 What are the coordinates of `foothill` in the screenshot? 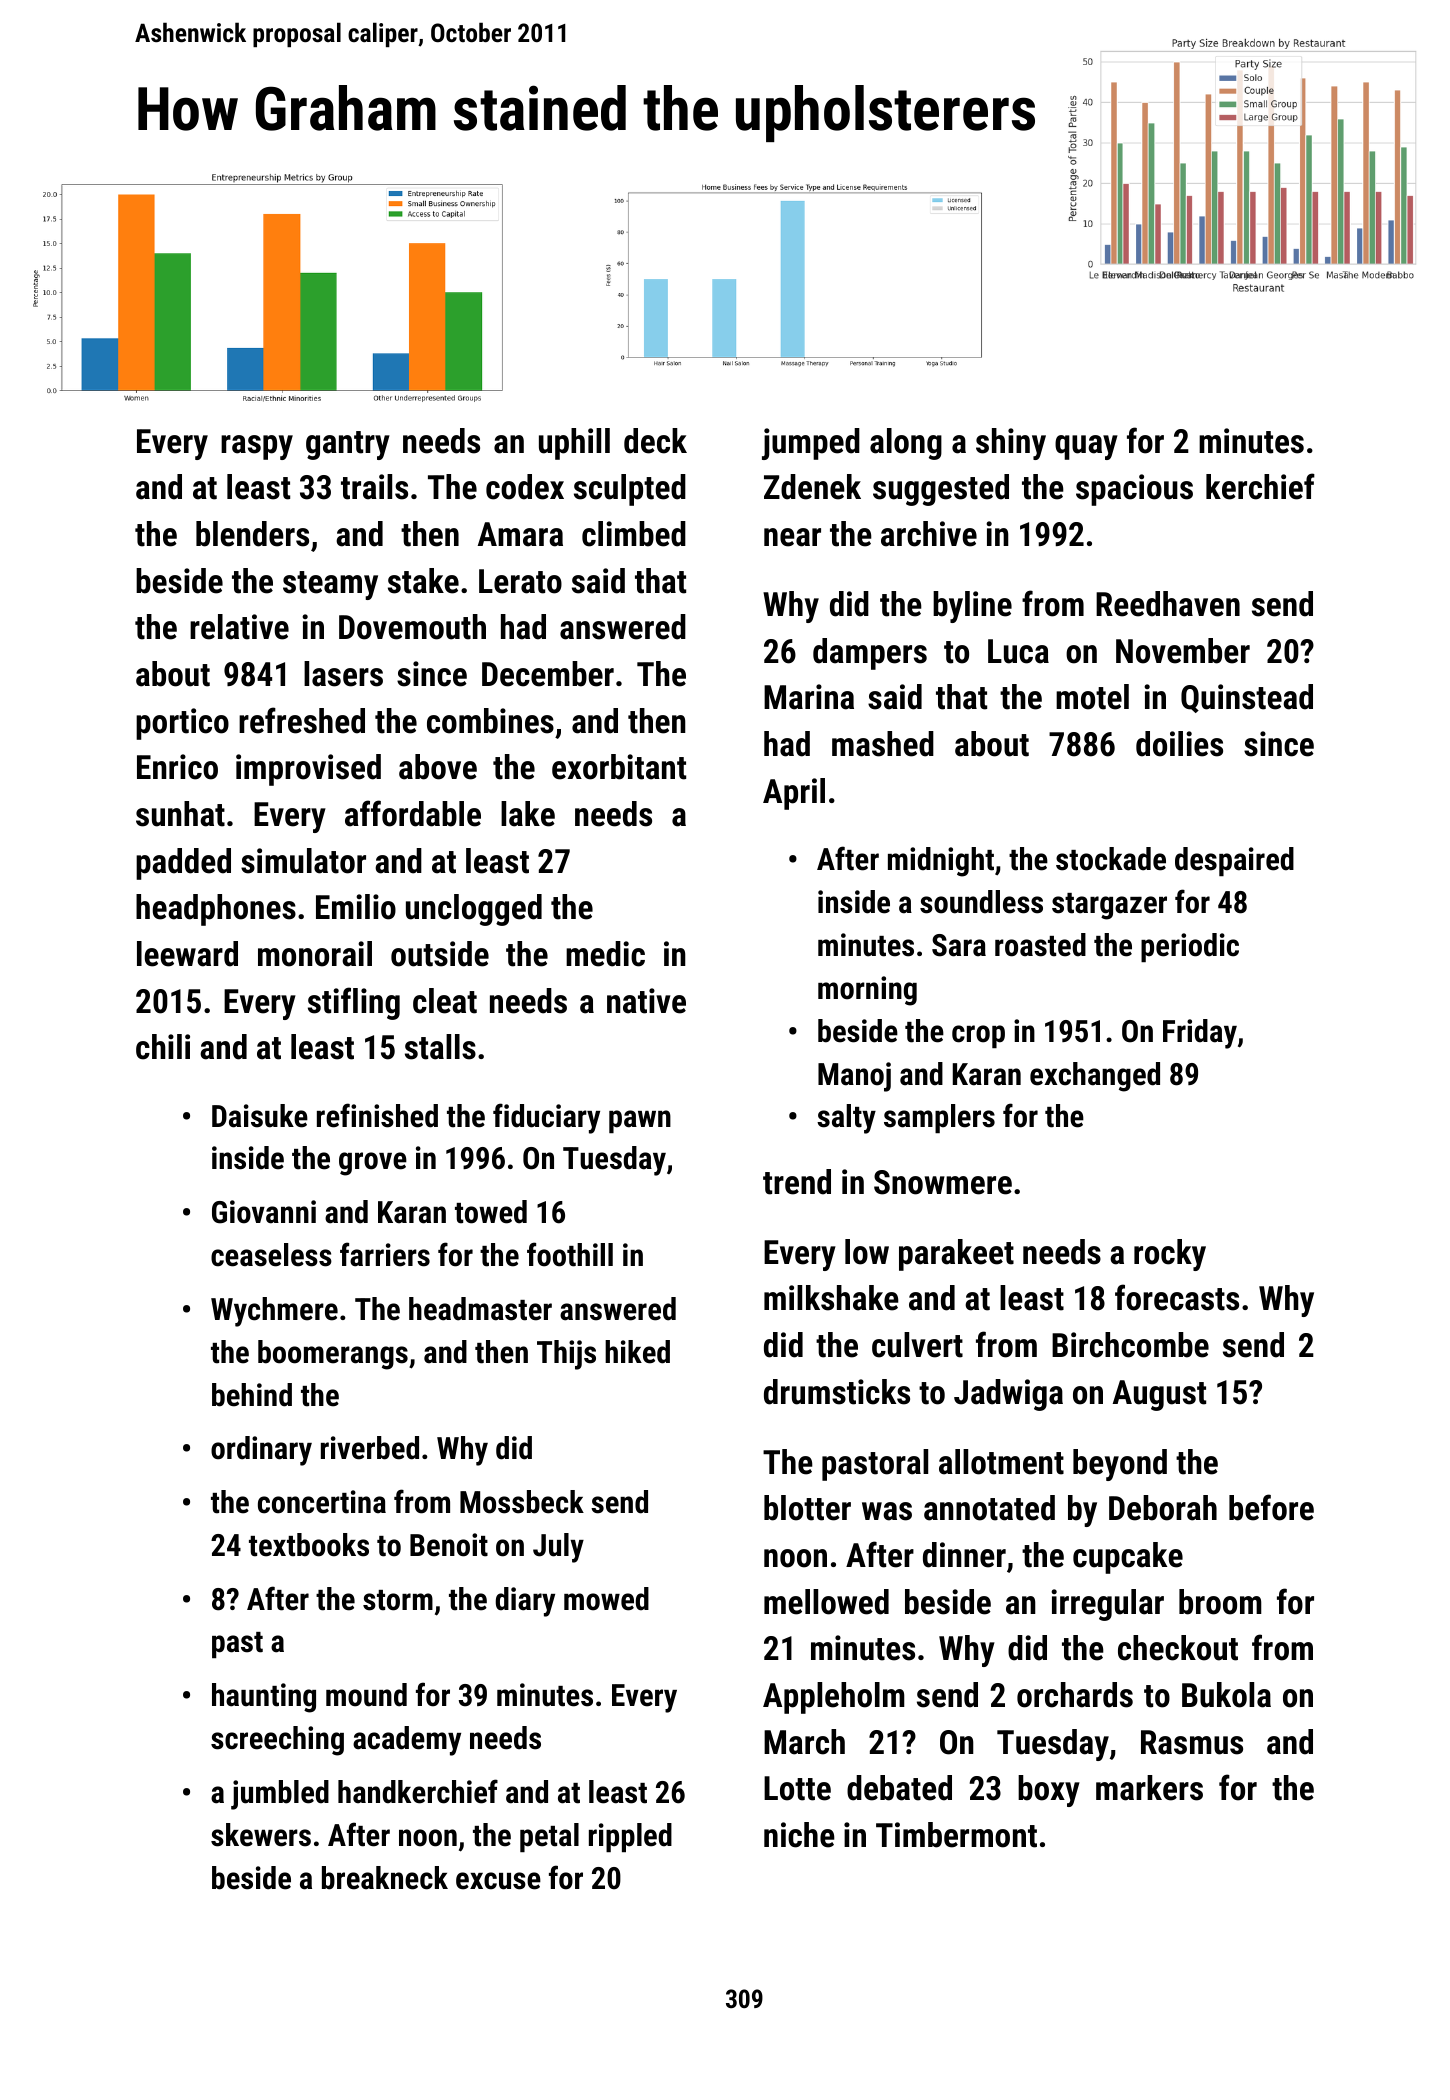 It's located at (570, 1254).
